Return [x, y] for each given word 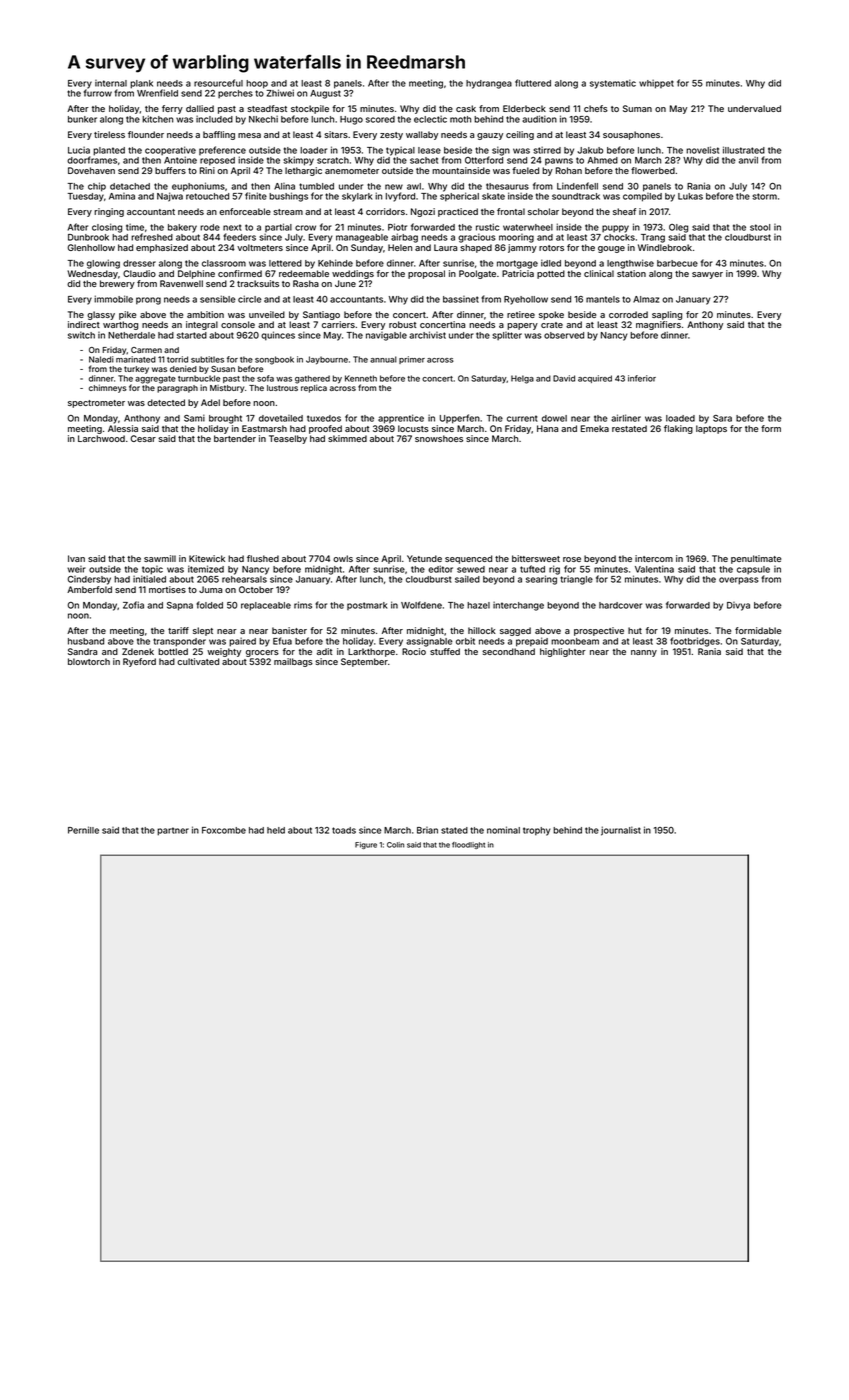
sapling [667, 315]
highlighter [563, 652]
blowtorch [89, 661]
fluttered [533, 83]
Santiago [321, 315]
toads [344, 830]
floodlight [468, 845]
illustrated [744, 150]
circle [250, 299]
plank [141, 84]
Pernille [83, 830]
